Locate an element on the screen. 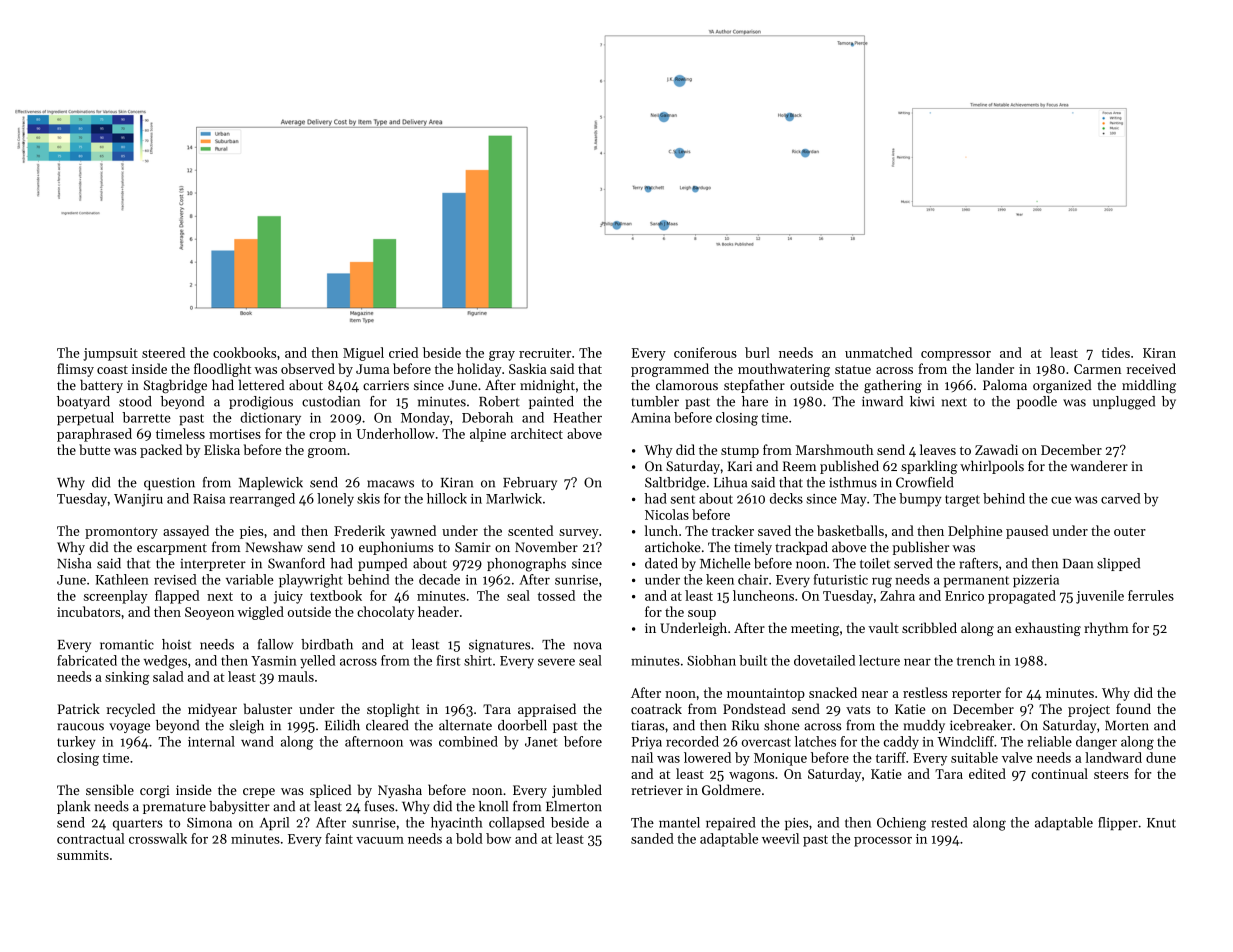 This screenshot has height=952, width=1233. rhythm is located at coordinates (1106, 629).
